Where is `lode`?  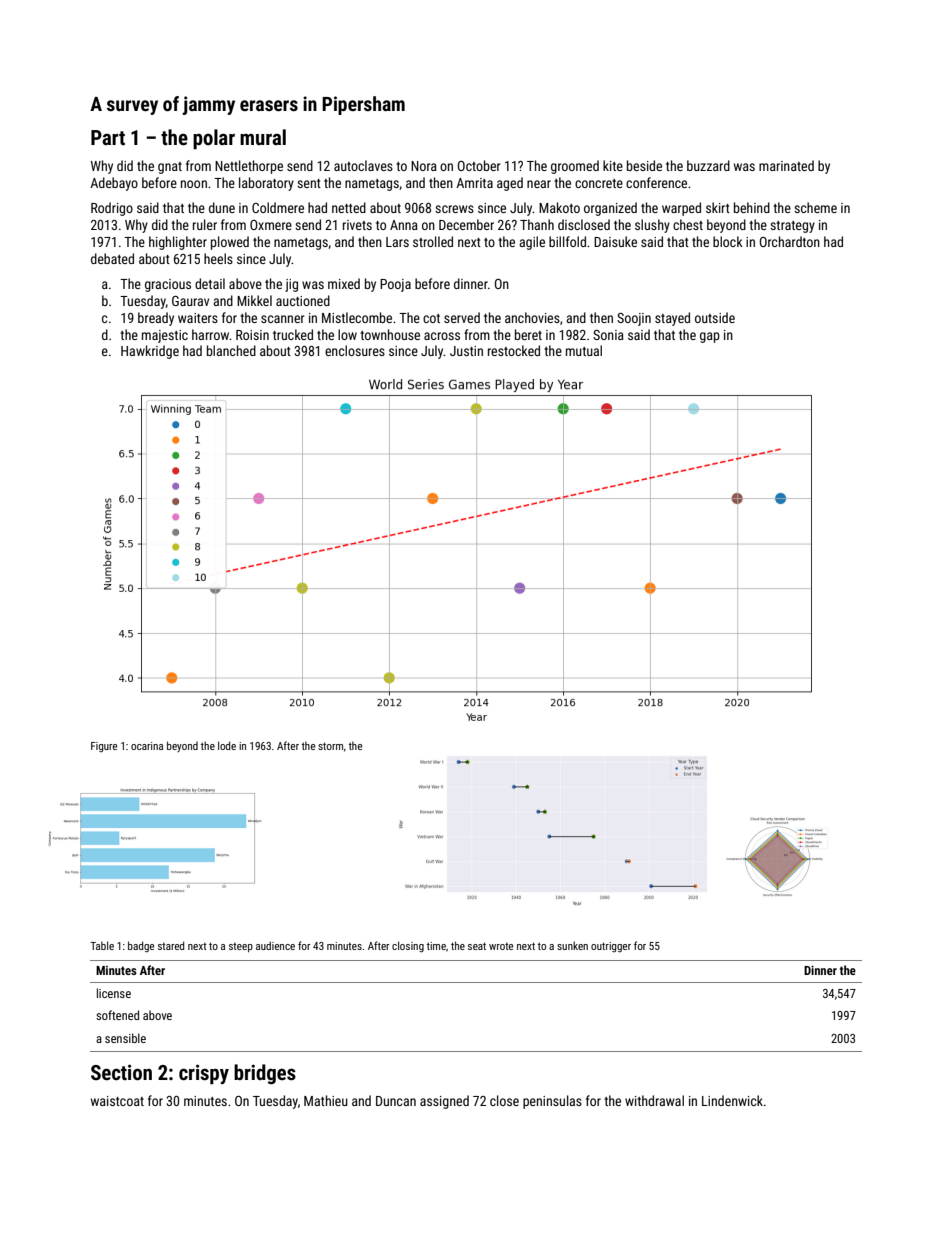 lode is located at coordinates (227, 745).
